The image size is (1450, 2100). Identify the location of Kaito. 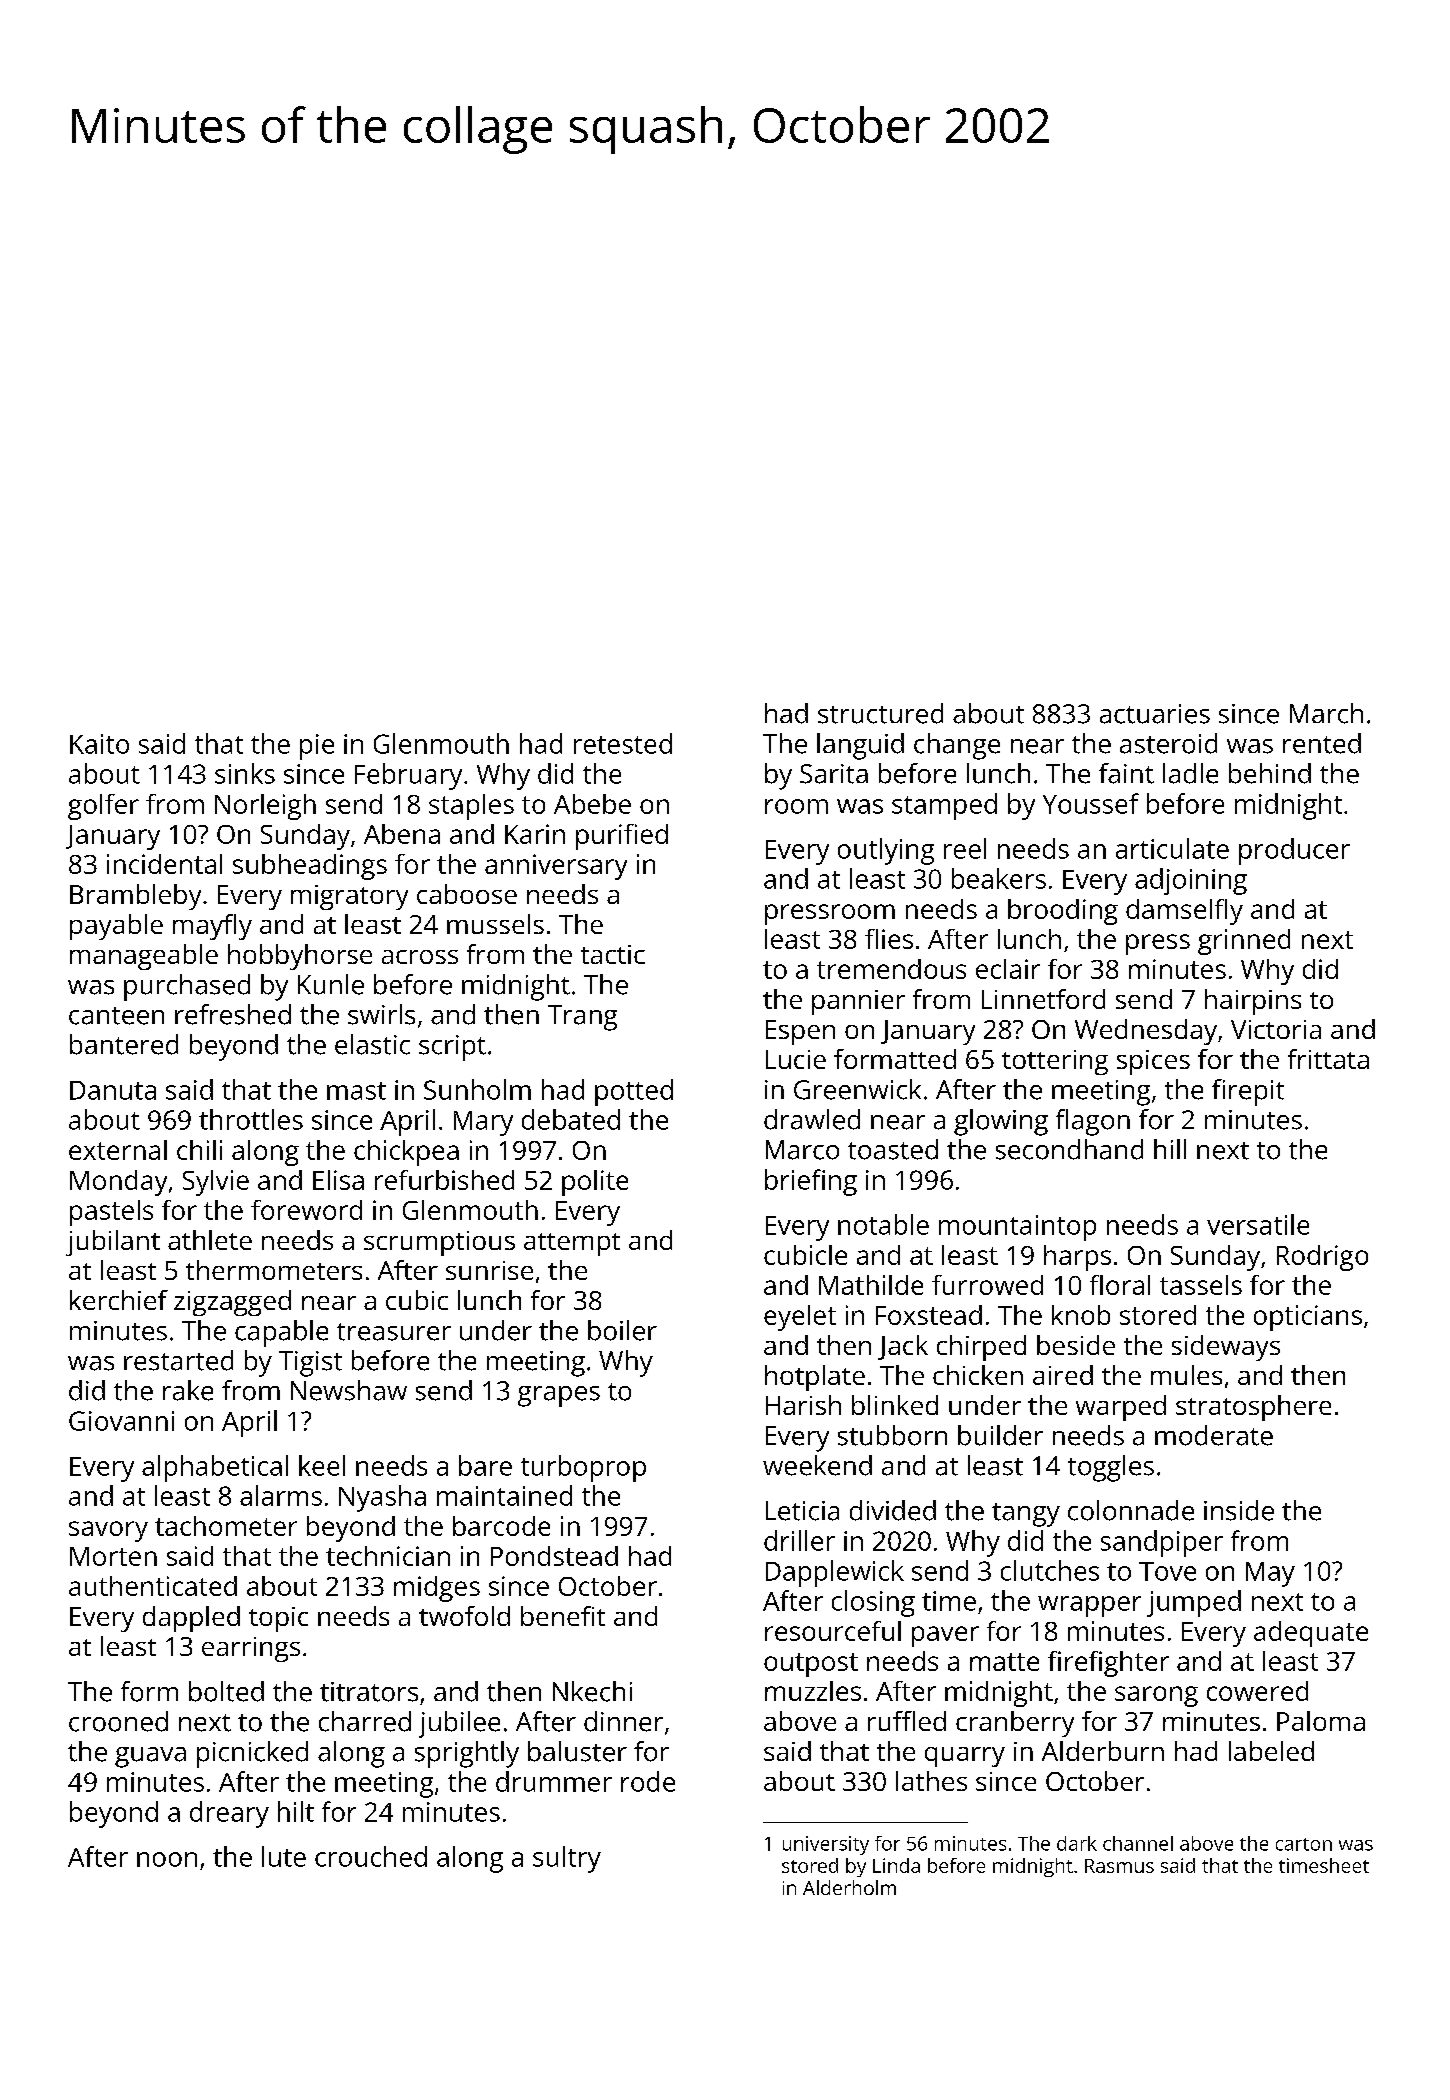
(99, 744).
